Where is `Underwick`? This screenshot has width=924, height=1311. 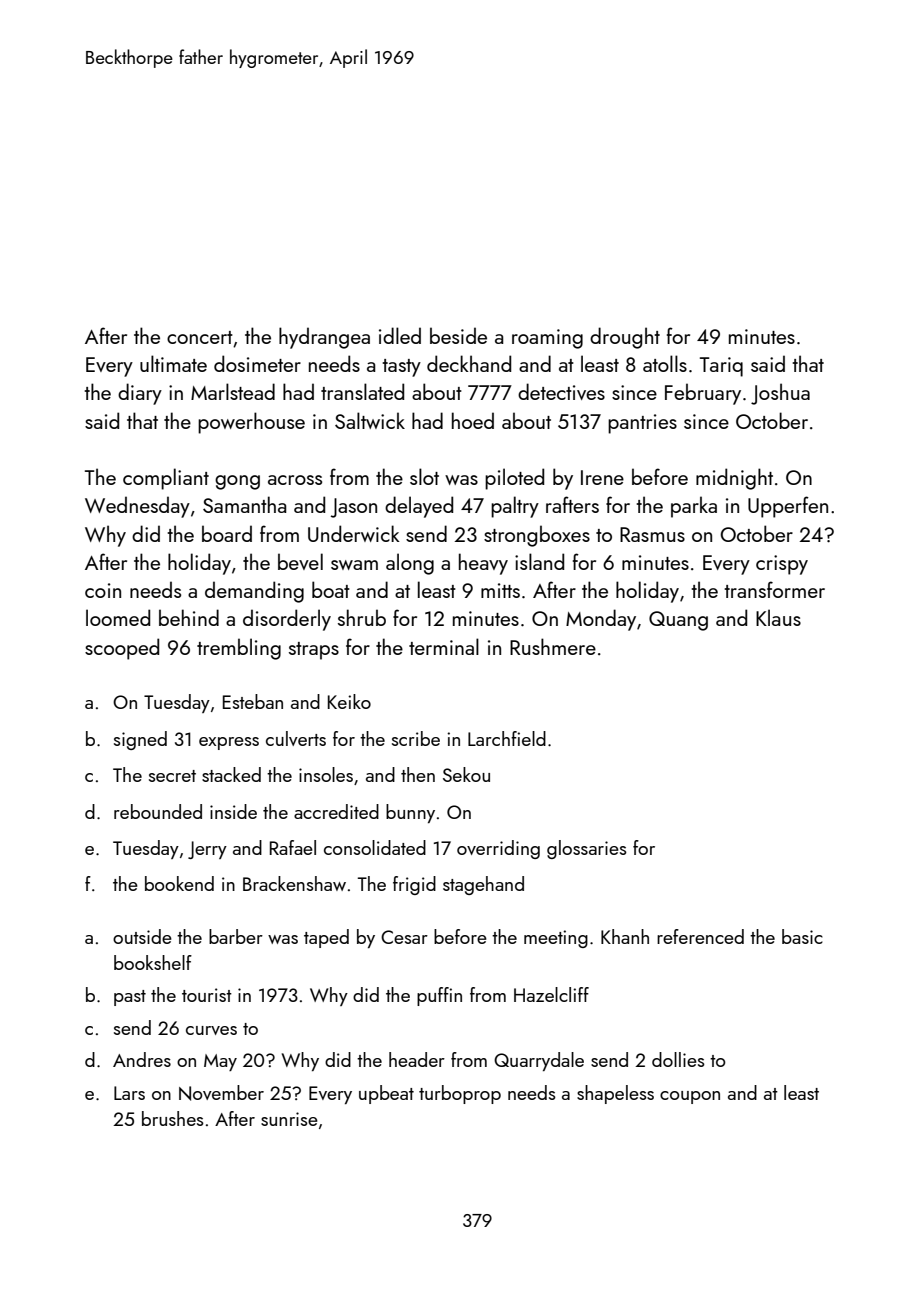
Underwick is located at coordinates (354, 533).
